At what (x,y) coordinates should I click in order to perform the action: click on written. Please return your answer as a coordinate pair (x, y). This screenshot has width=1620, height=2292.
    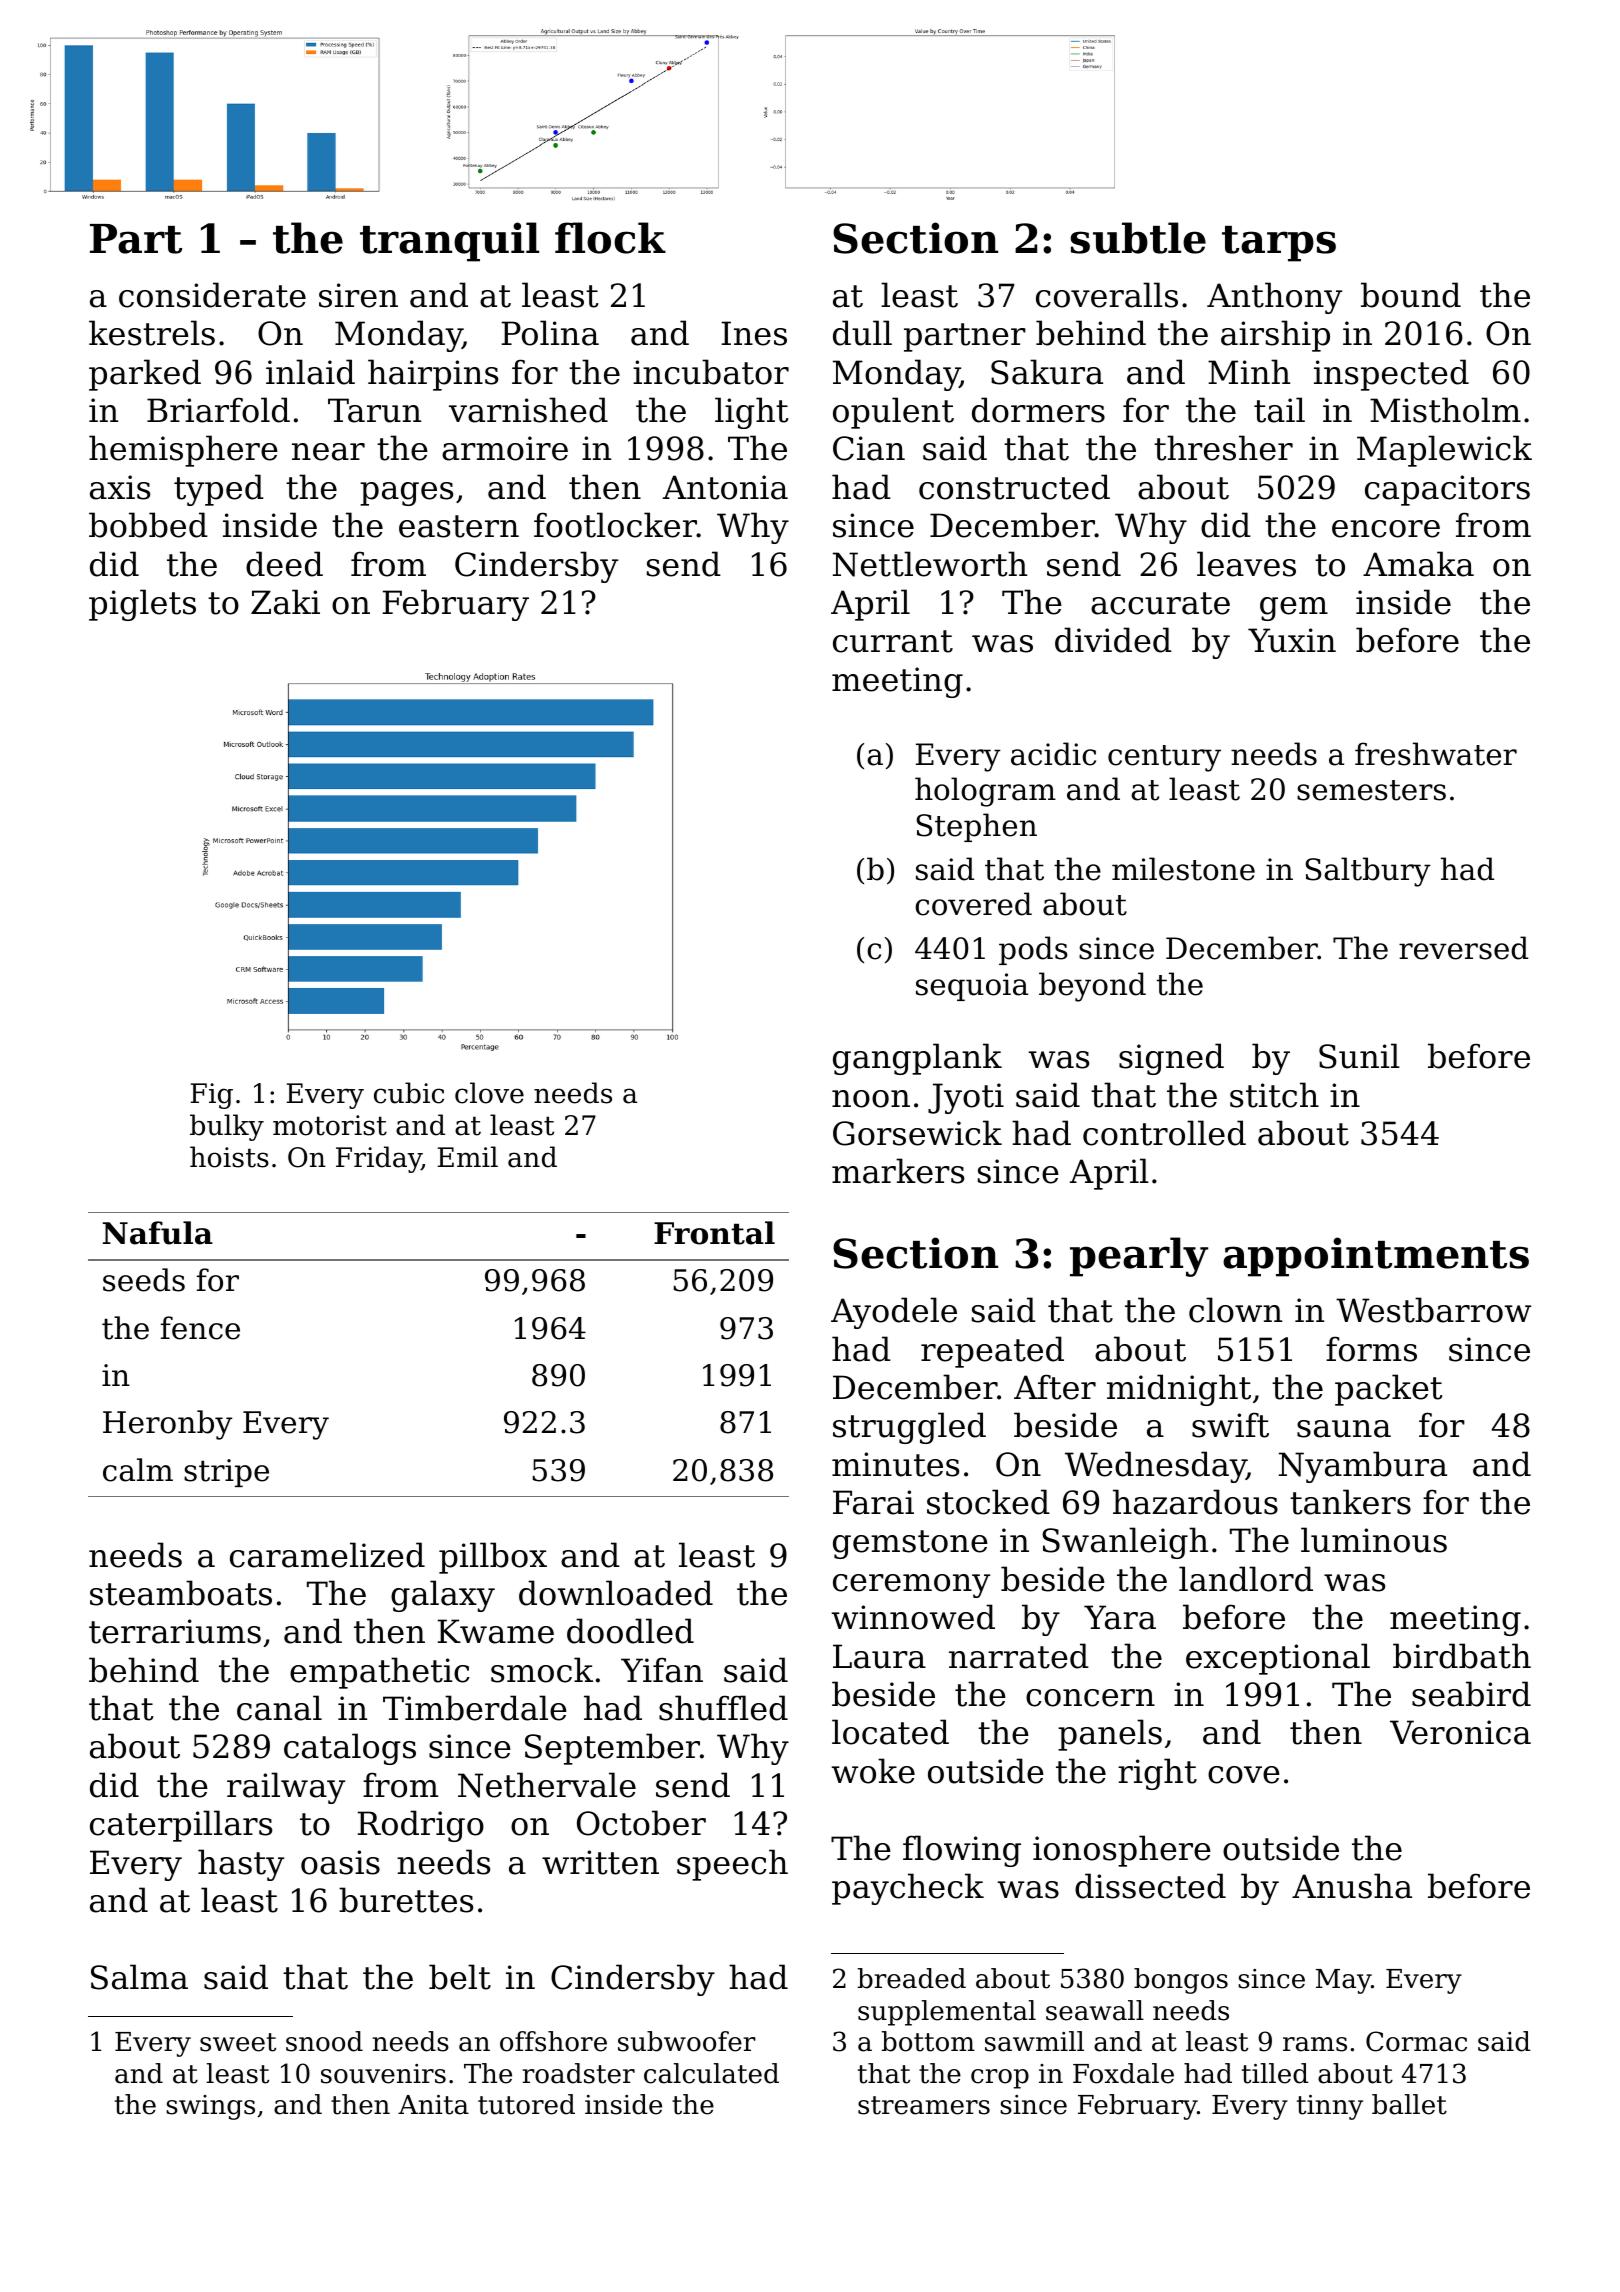
    Looking at the image, I should click on (600, 1862).
